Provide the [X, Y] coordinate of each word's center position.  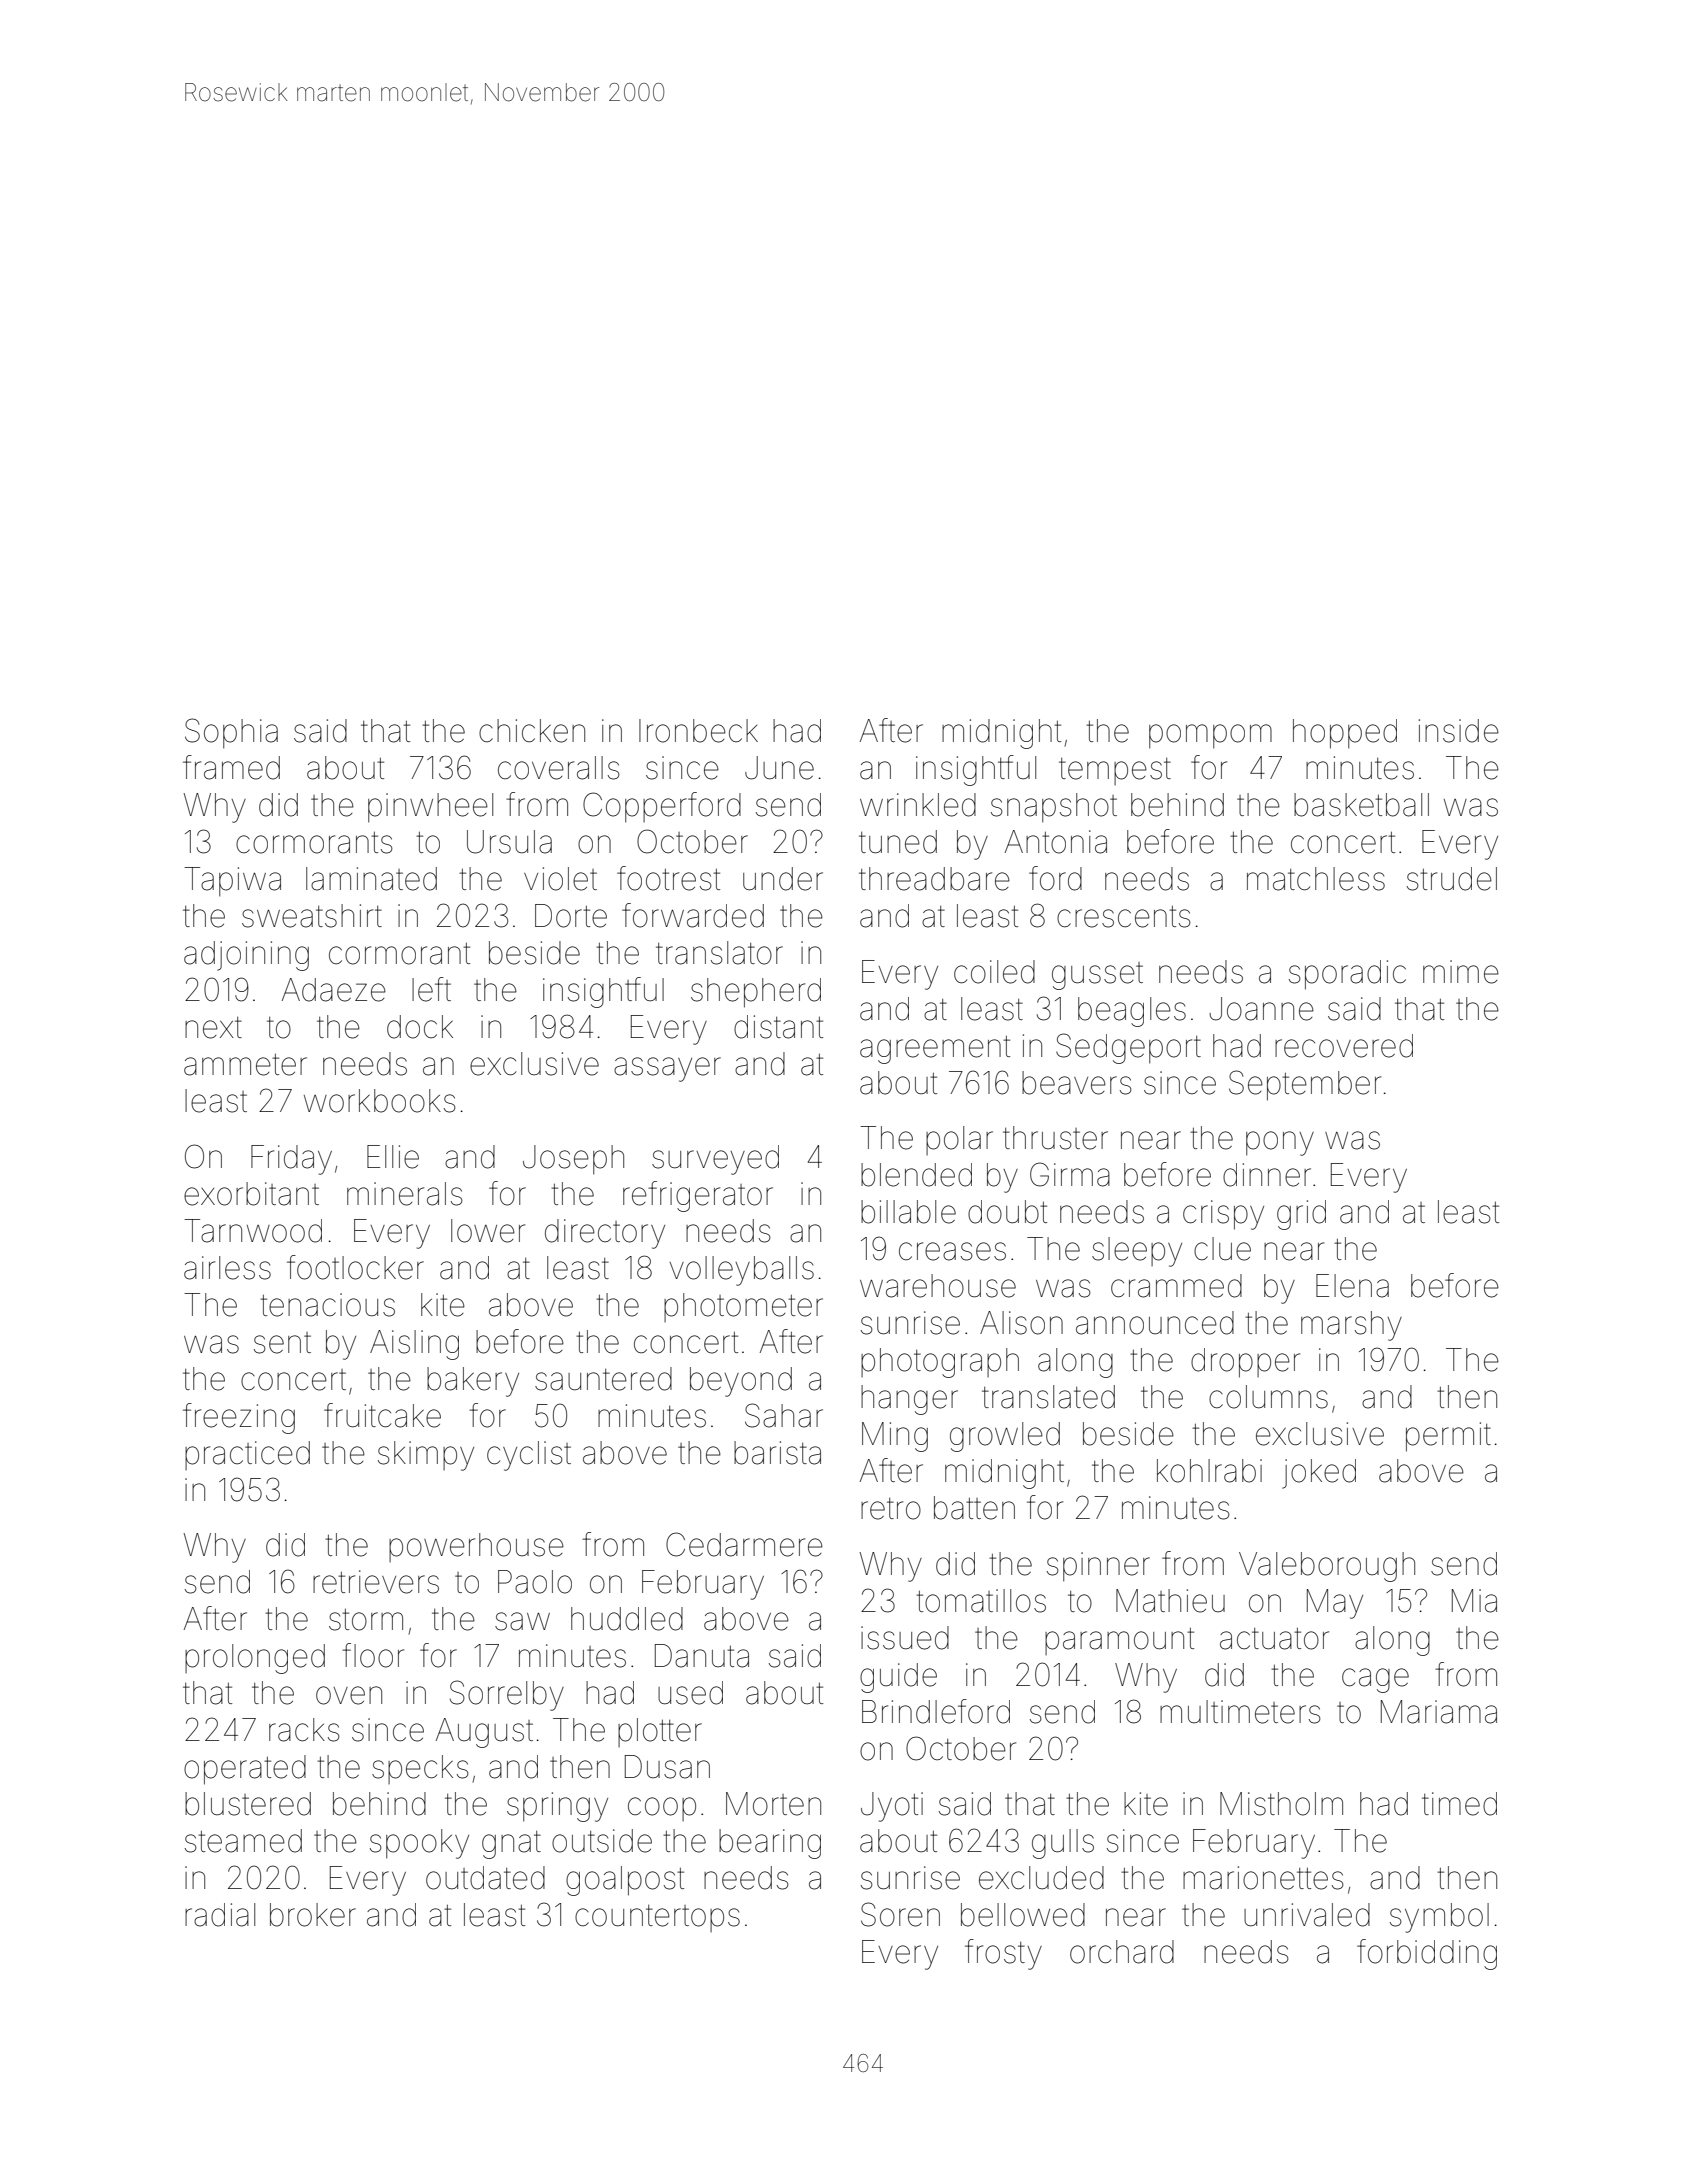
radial [220, 1915]
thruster [1055, 1138]
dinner [1267, 1175]
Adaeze [334, 990]
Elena [1352, 1286]
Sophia [231, 733]
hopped [1345, 734]
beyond [741, 1382]
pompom [1210, 736]
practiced [247, 1455]
